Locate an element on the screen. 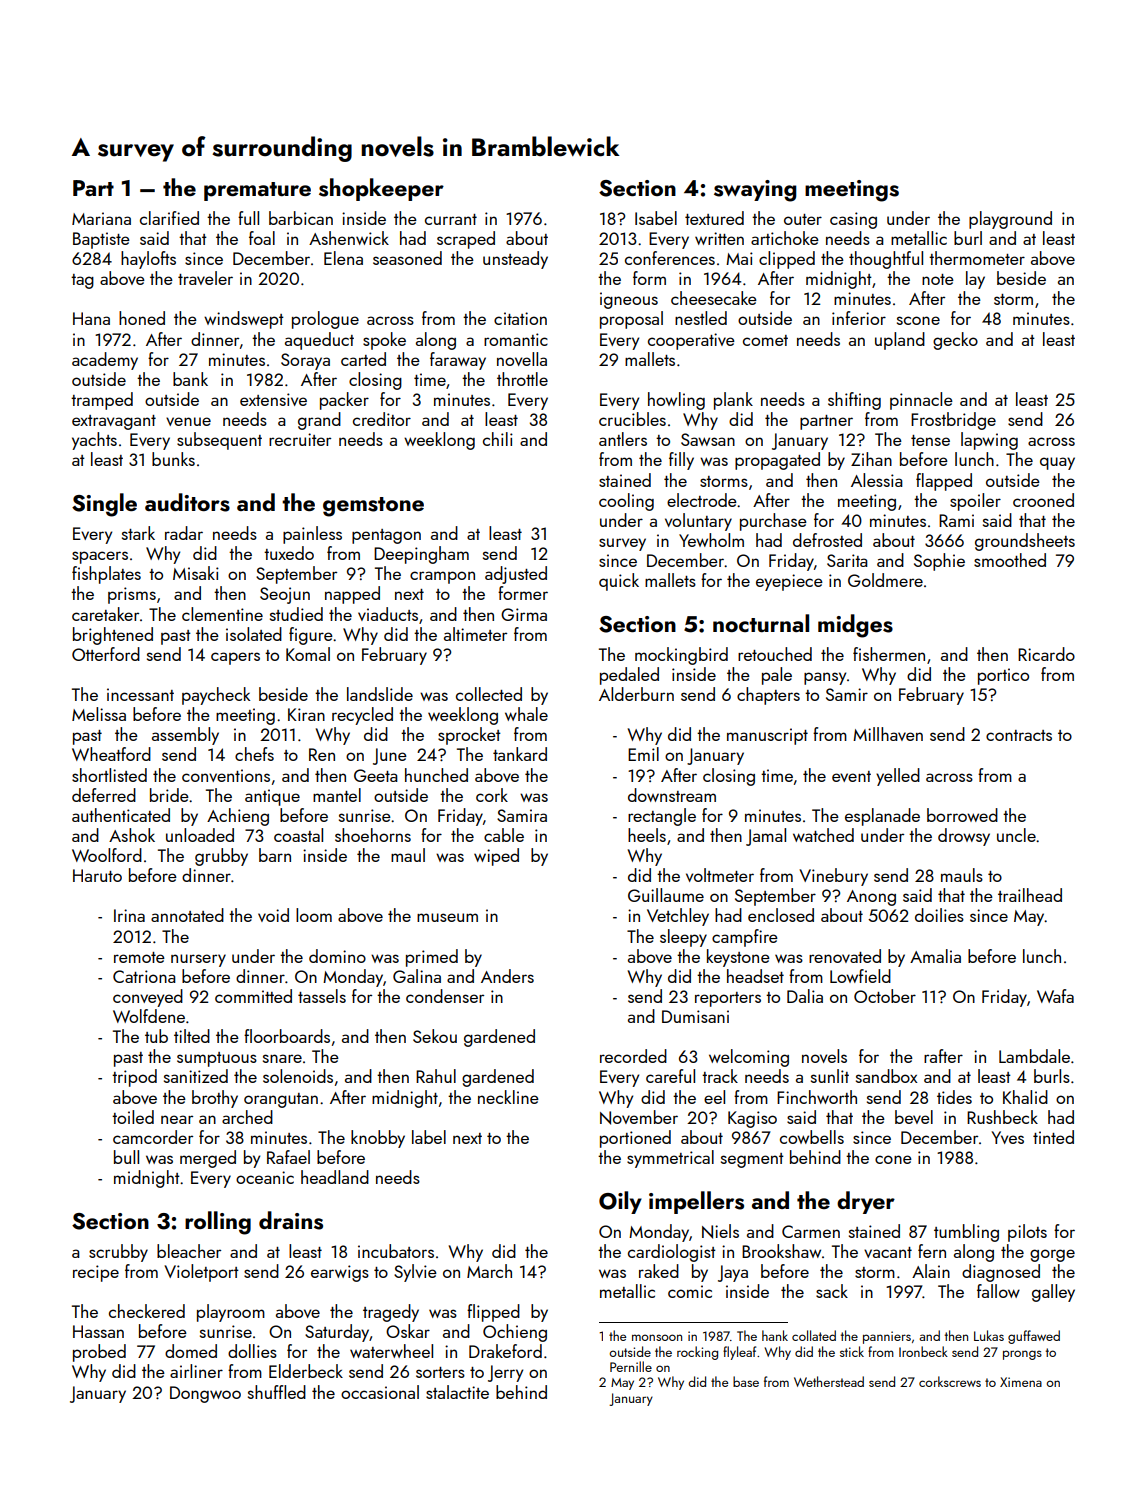 The image size is (1147, 1485). condenser is located at coordinates (445, 996).
